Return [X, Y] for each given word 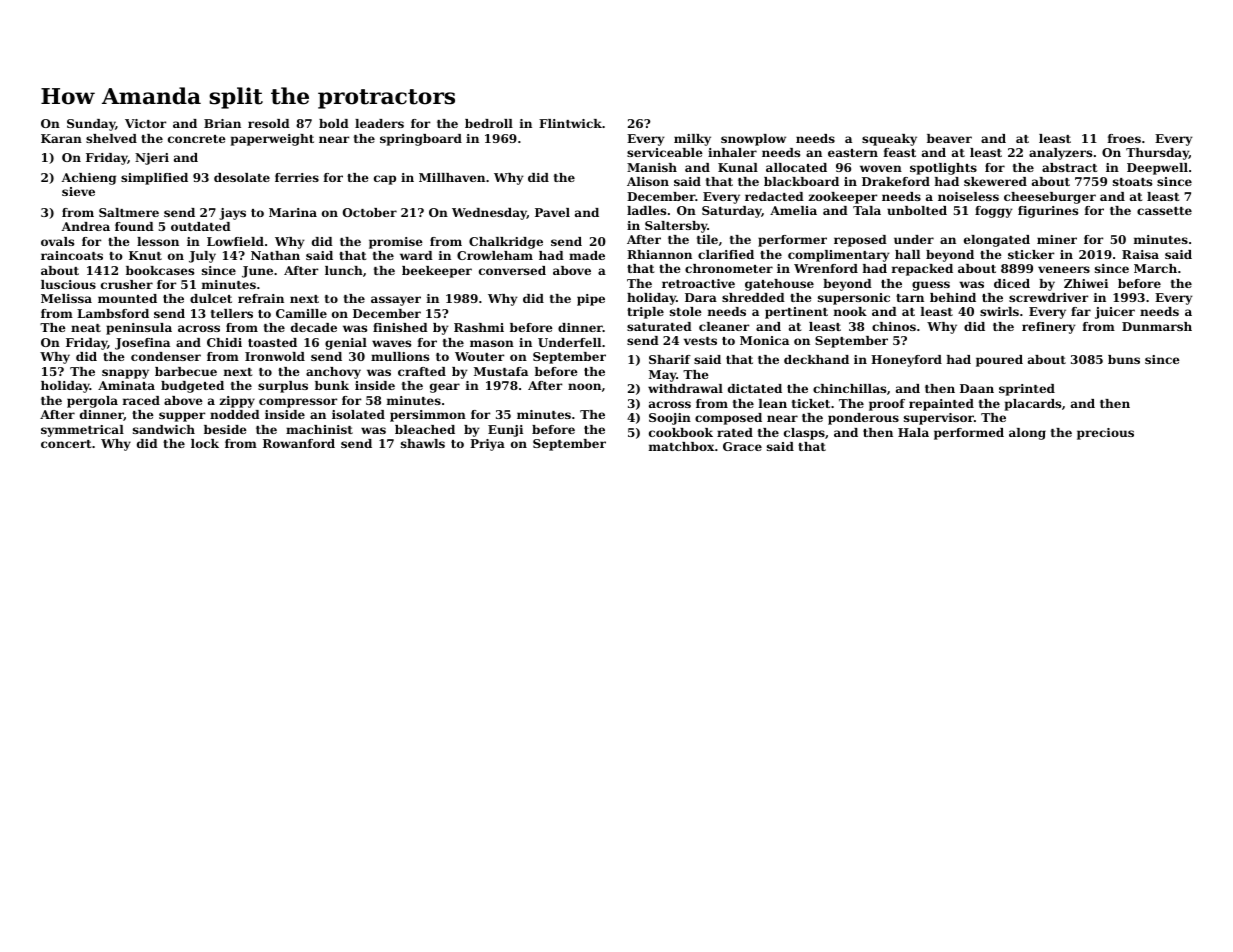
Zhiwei [1086, 283]
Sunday [91, 125]
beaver [949, 138]
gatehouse [779, 285]
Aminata [126, 385]
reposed [860, 241]
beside [225, 429]
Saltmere [129, 212]
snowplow [753, 140]
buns [1124, 359]
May [663, 376]
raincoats [72, 255]
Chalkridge [506, 243]
